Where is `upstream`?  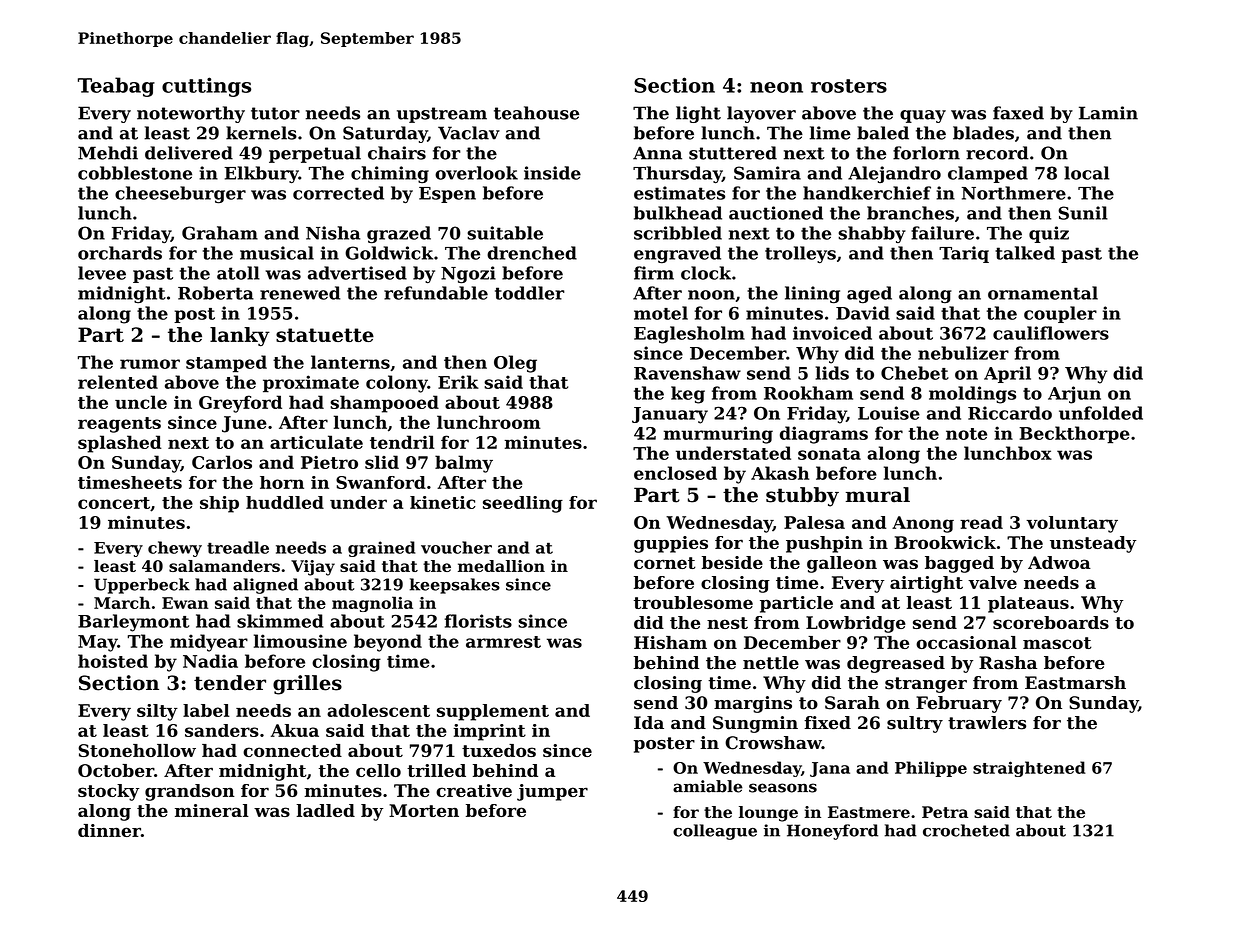 upstream is located at coordinates (442, 115).
